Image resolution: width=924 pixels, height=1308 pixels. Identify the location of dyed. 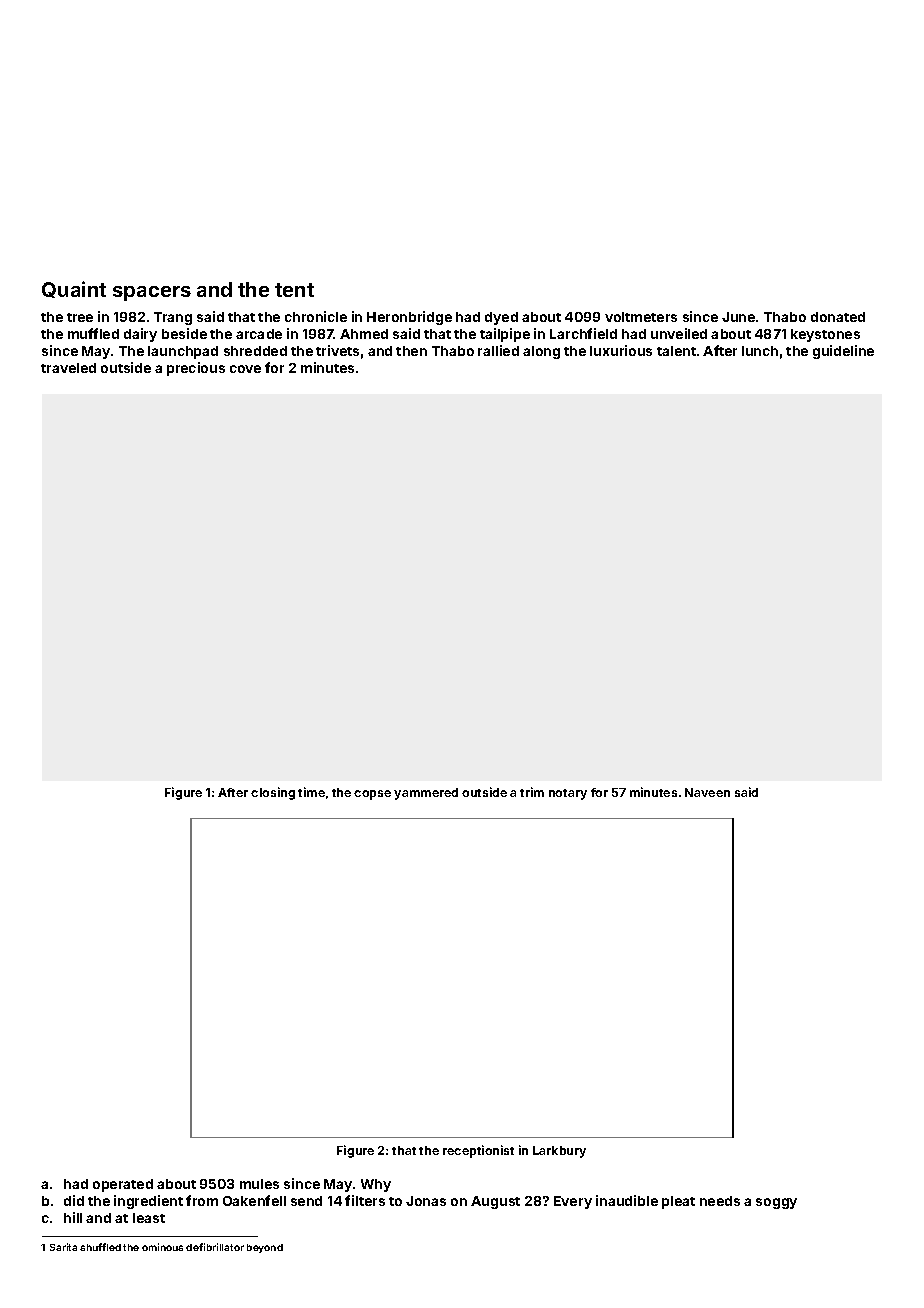
(501, 318).
